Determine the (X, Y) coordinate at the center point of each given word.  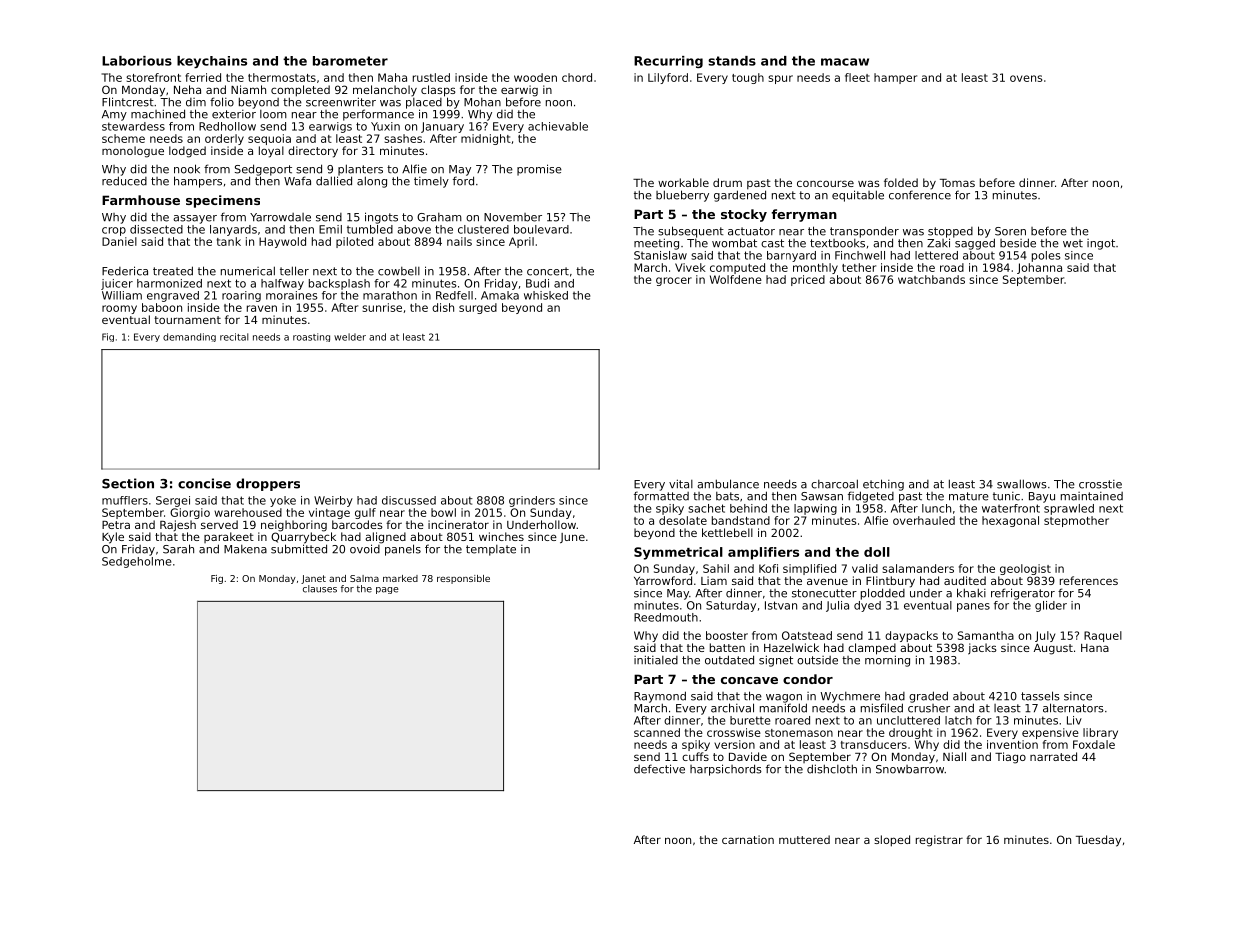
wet (1073, 243)
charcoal (834, 484)
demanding (189, 337)
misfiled (882, 708)
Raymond (660, 697)
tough (748, 78)
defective (659, 769)
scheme (123, 138)
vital (681, 484)
